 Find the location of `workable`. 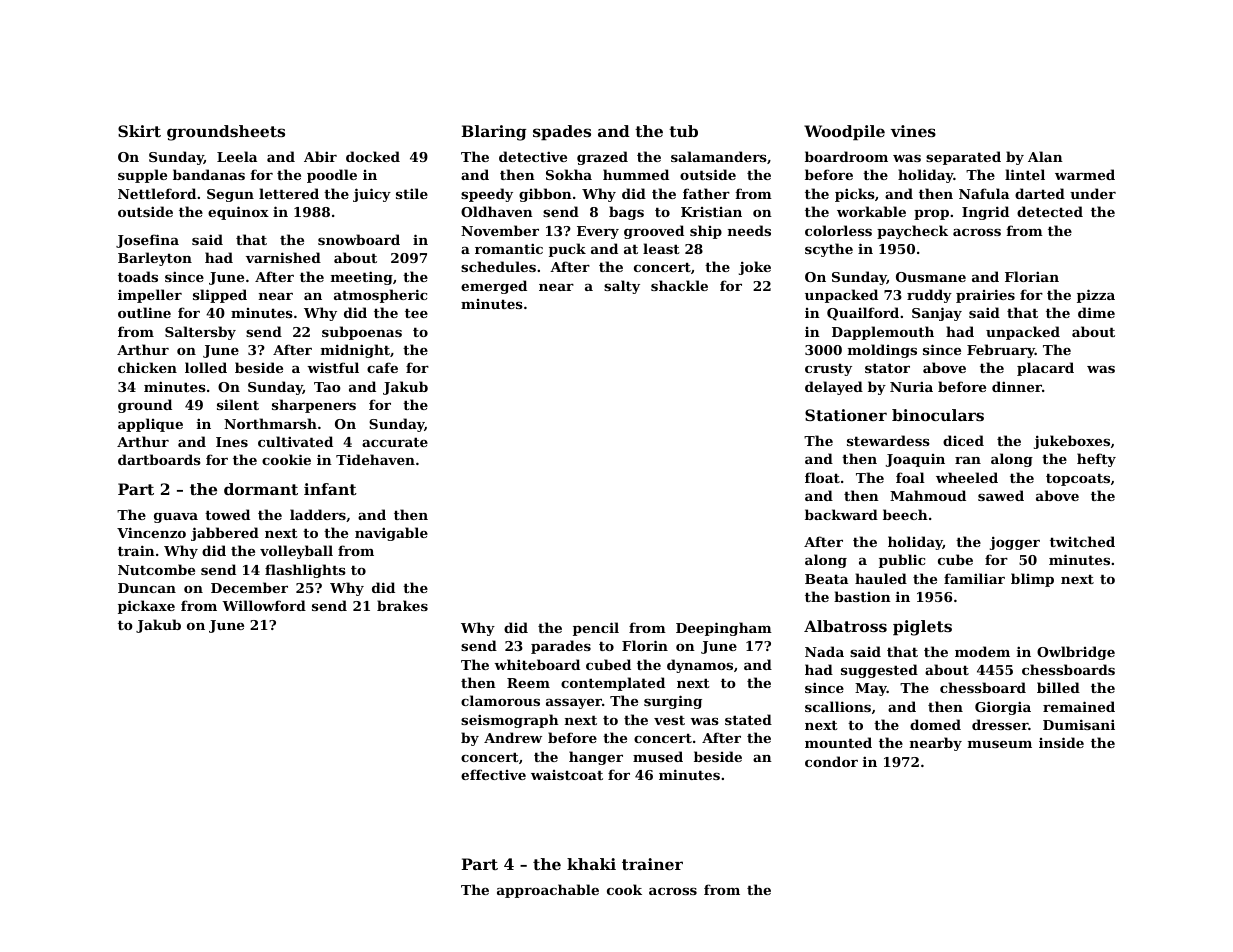

workable is located at coordinates (871, 211).
